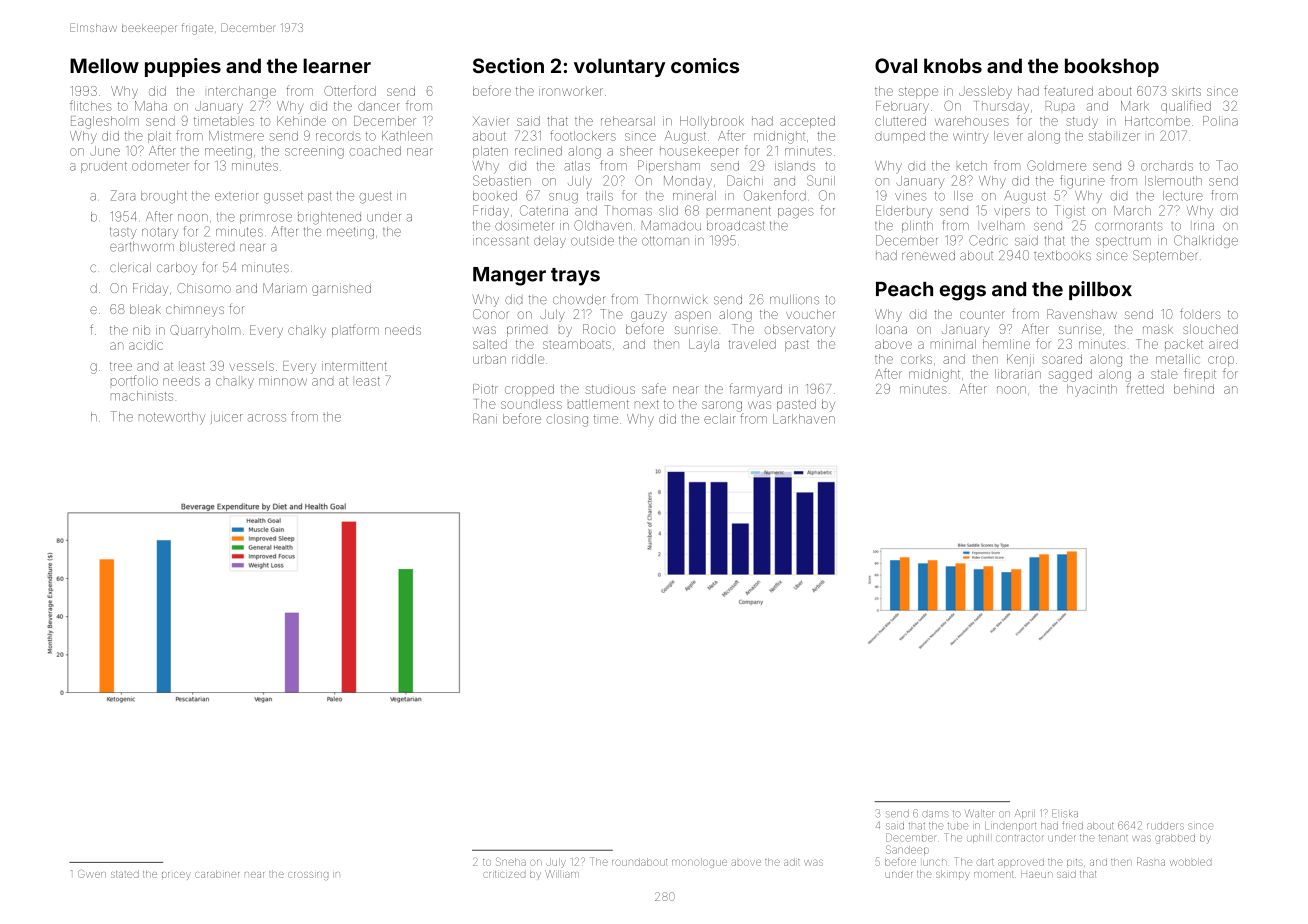  I want to click on voluntary, so click(619, 67).
